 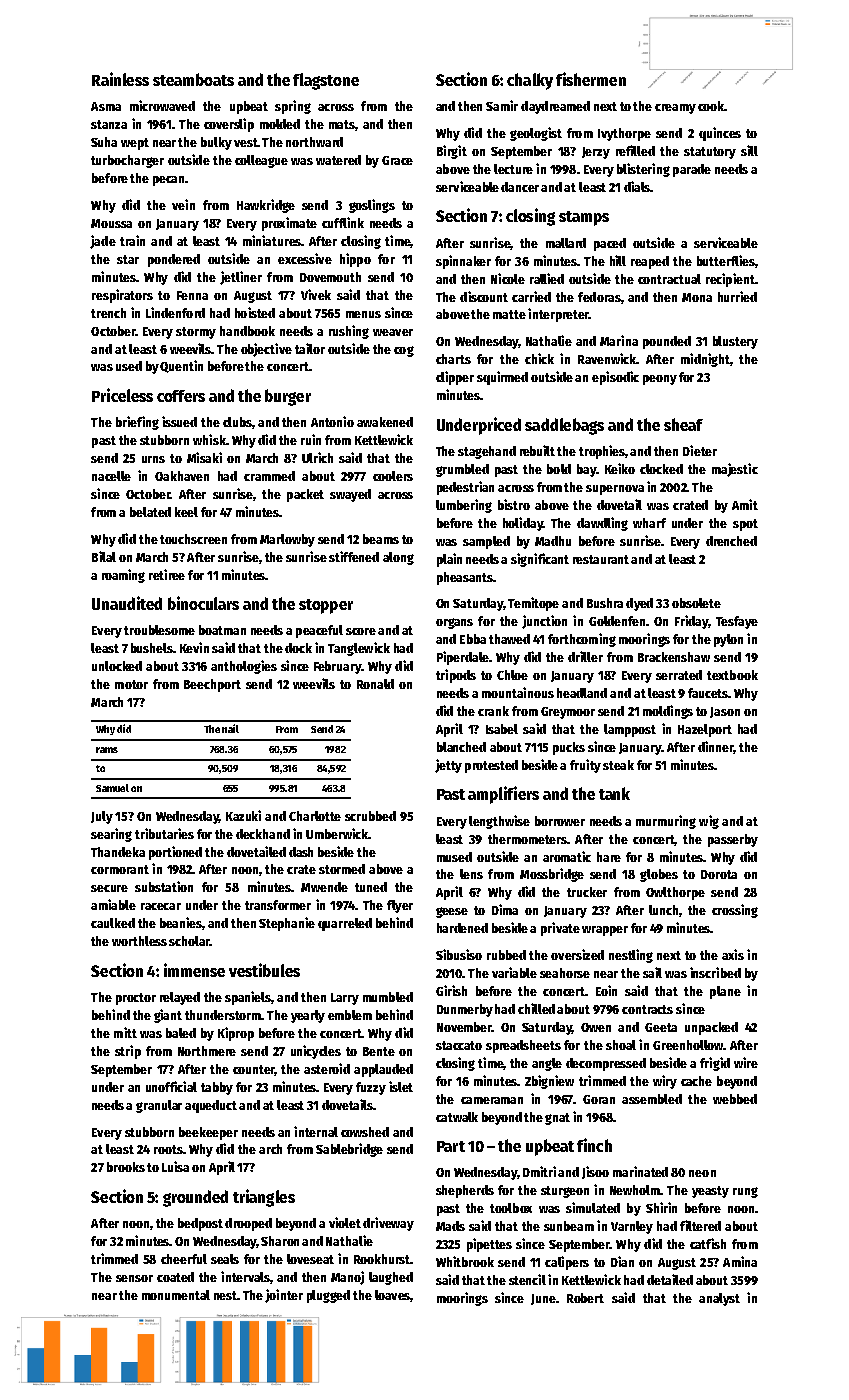 What do you see at coordinates (193, 79) in the screenshot?
I see `steamboats` at bounding box center [193, 79].
